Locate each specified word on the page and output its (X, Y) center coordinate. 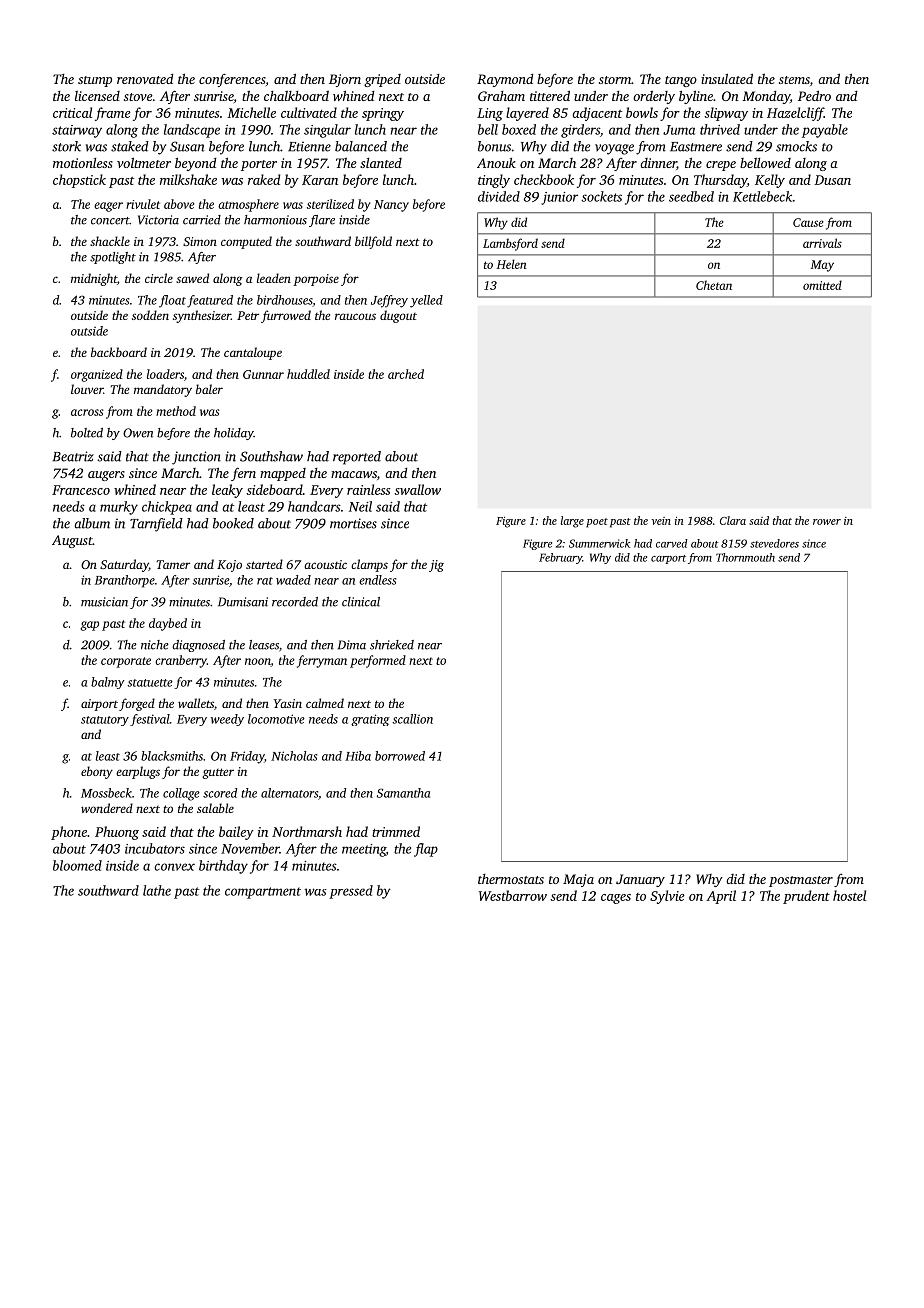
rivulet (143, 204)
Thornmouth (745, 557)
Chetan (714, 285)
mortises (353, 523)
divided (499, 196)
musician (104, 602)
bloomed (77, 865)
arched (406, 374)
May (822, 266)
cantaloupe (253, 353)
